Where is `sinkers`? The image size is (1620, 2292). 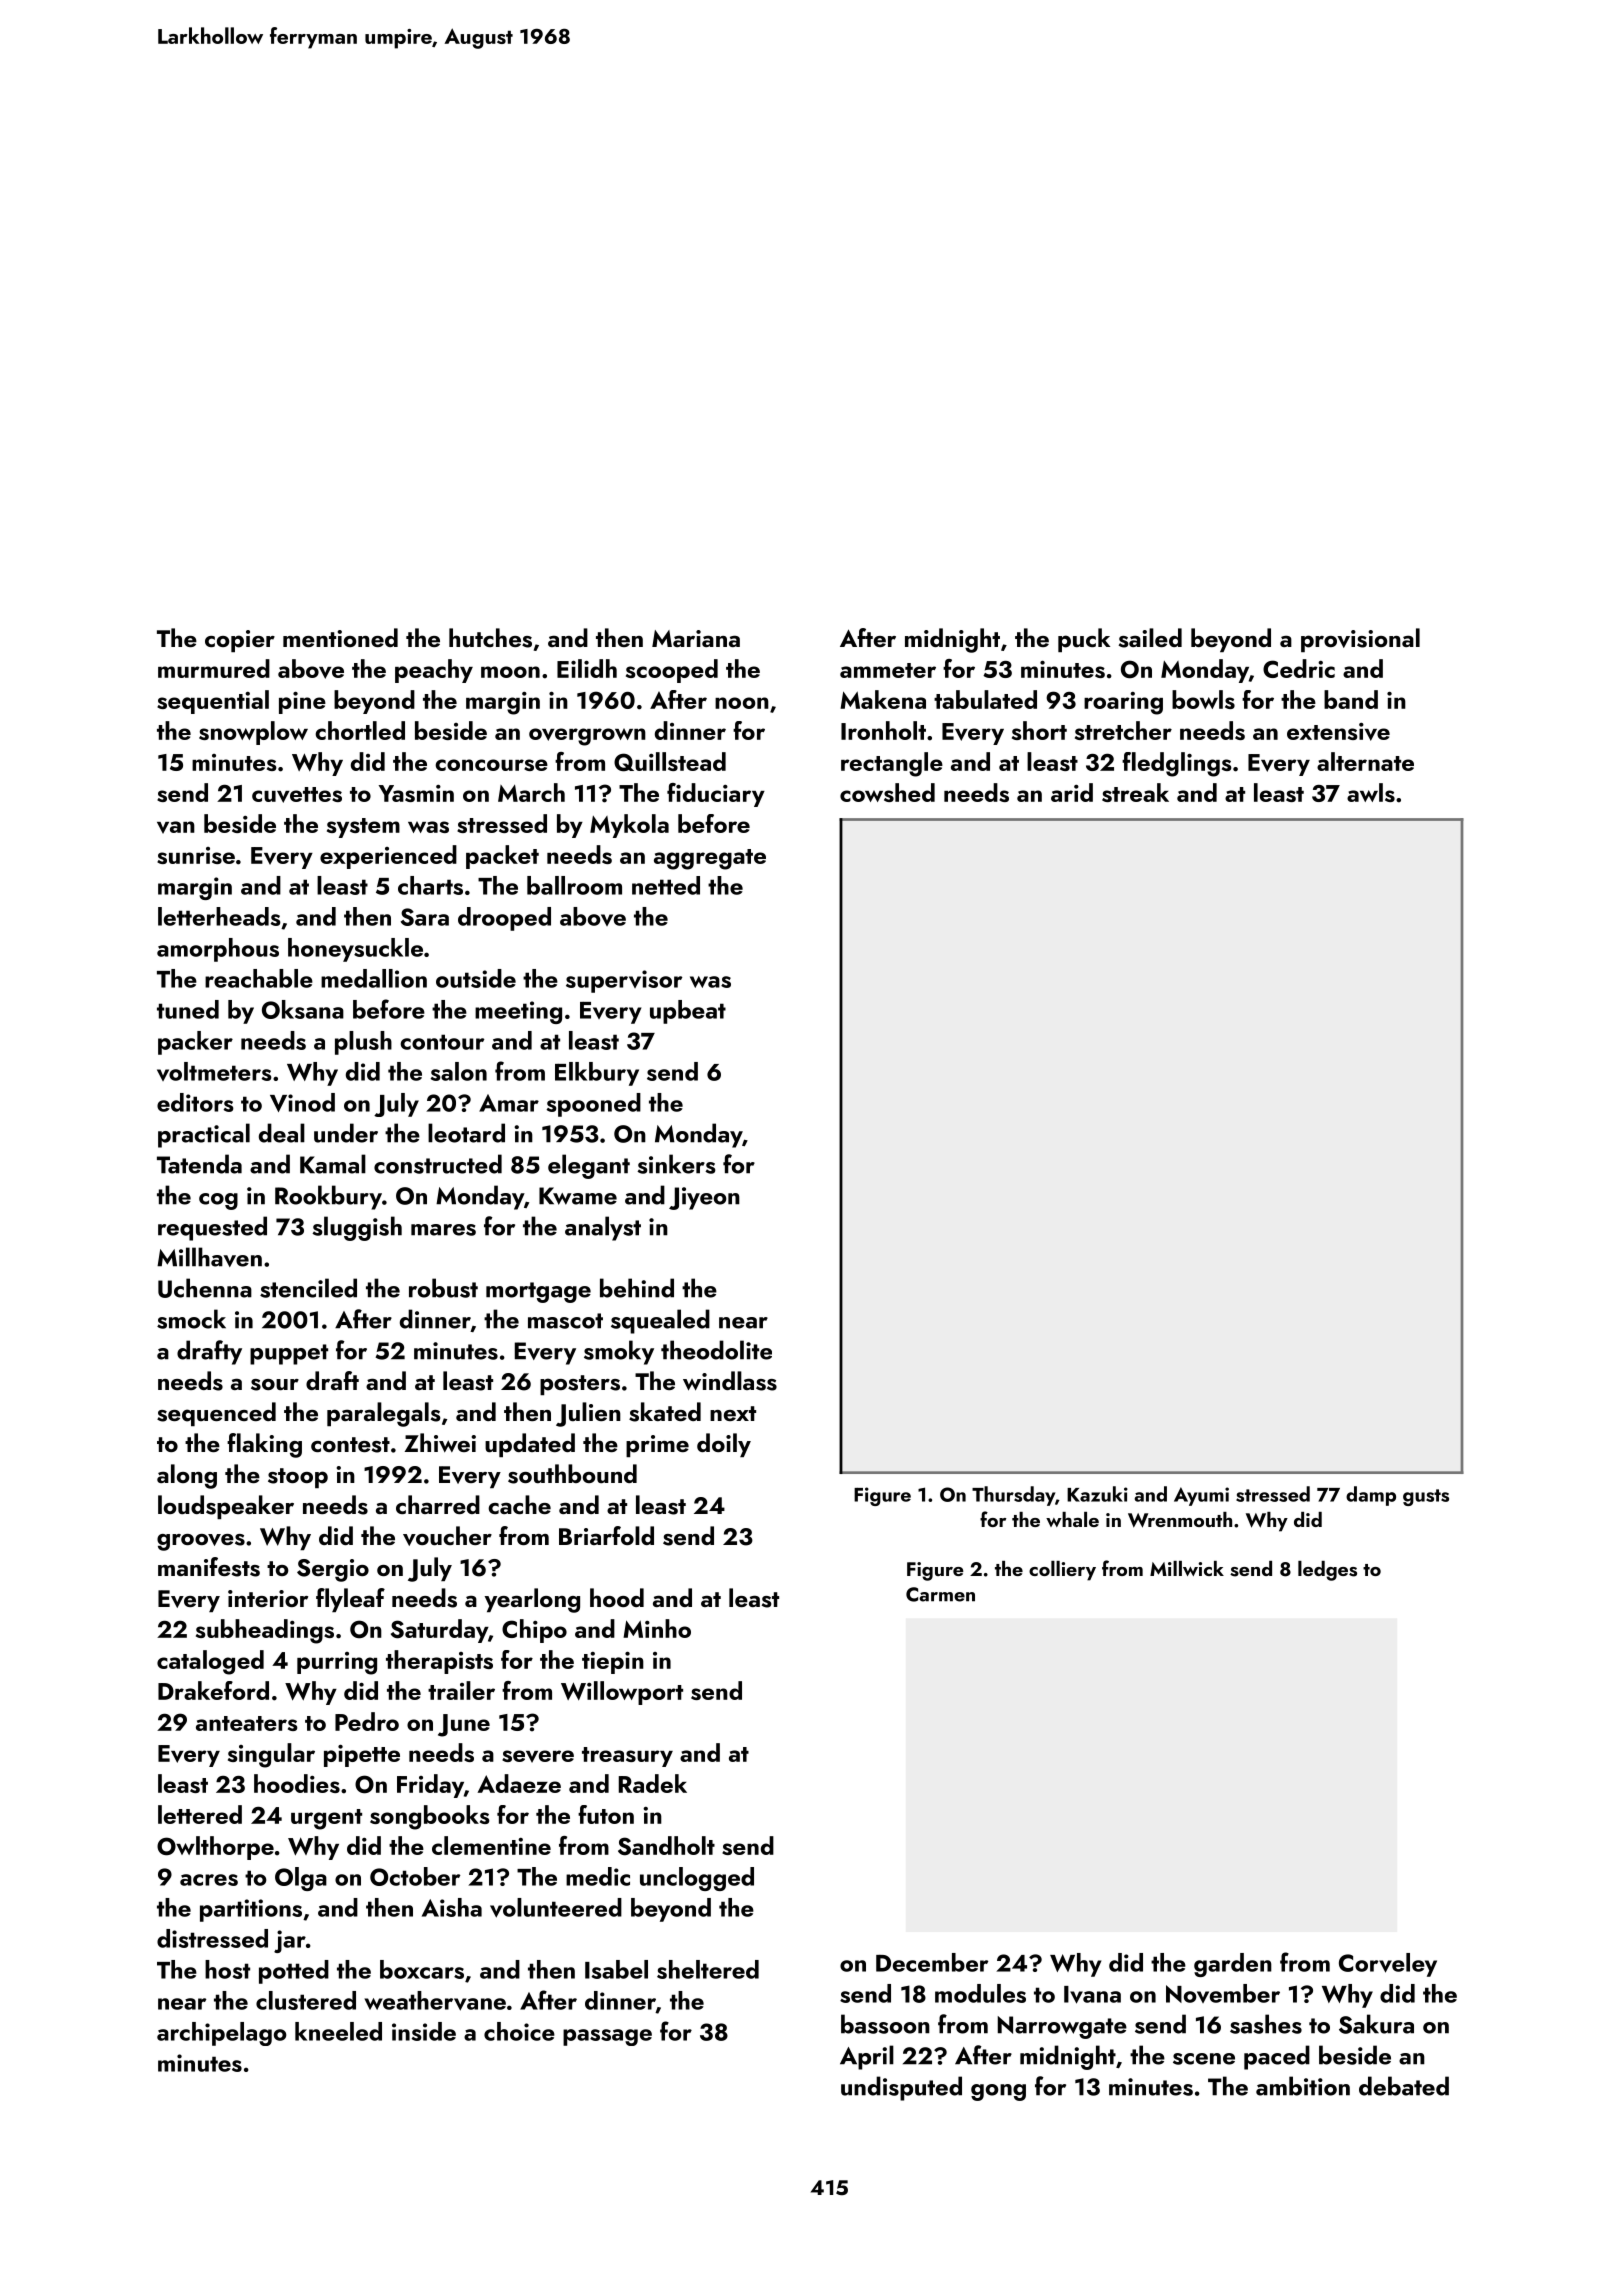 sinkers is located at coordinates (676, 1164).
